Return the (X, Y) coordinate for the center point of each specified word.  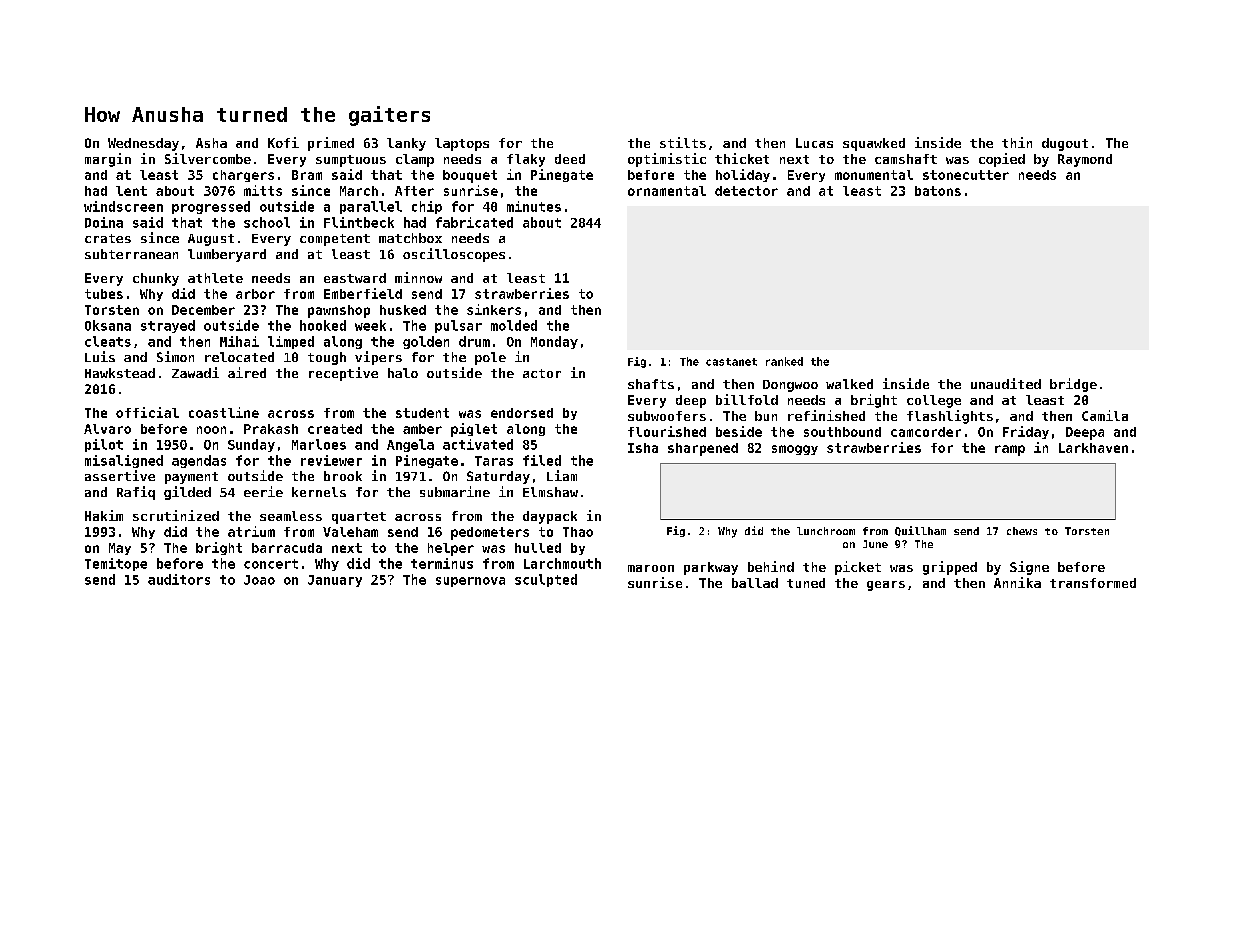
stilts (683, 142)
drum (474, 341)
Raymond (1085, 160)
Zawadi (195, 372)
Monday (554, 342)
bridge (1073, 385)
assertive (120, 475)
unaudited (1006, 383)
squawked (874, 144)
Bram (307, 175)
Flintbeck (359, 222)
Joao (259, 580)
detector (746, 191)
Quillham (920, 531)
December (203, 310)
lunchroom (826, 531)
